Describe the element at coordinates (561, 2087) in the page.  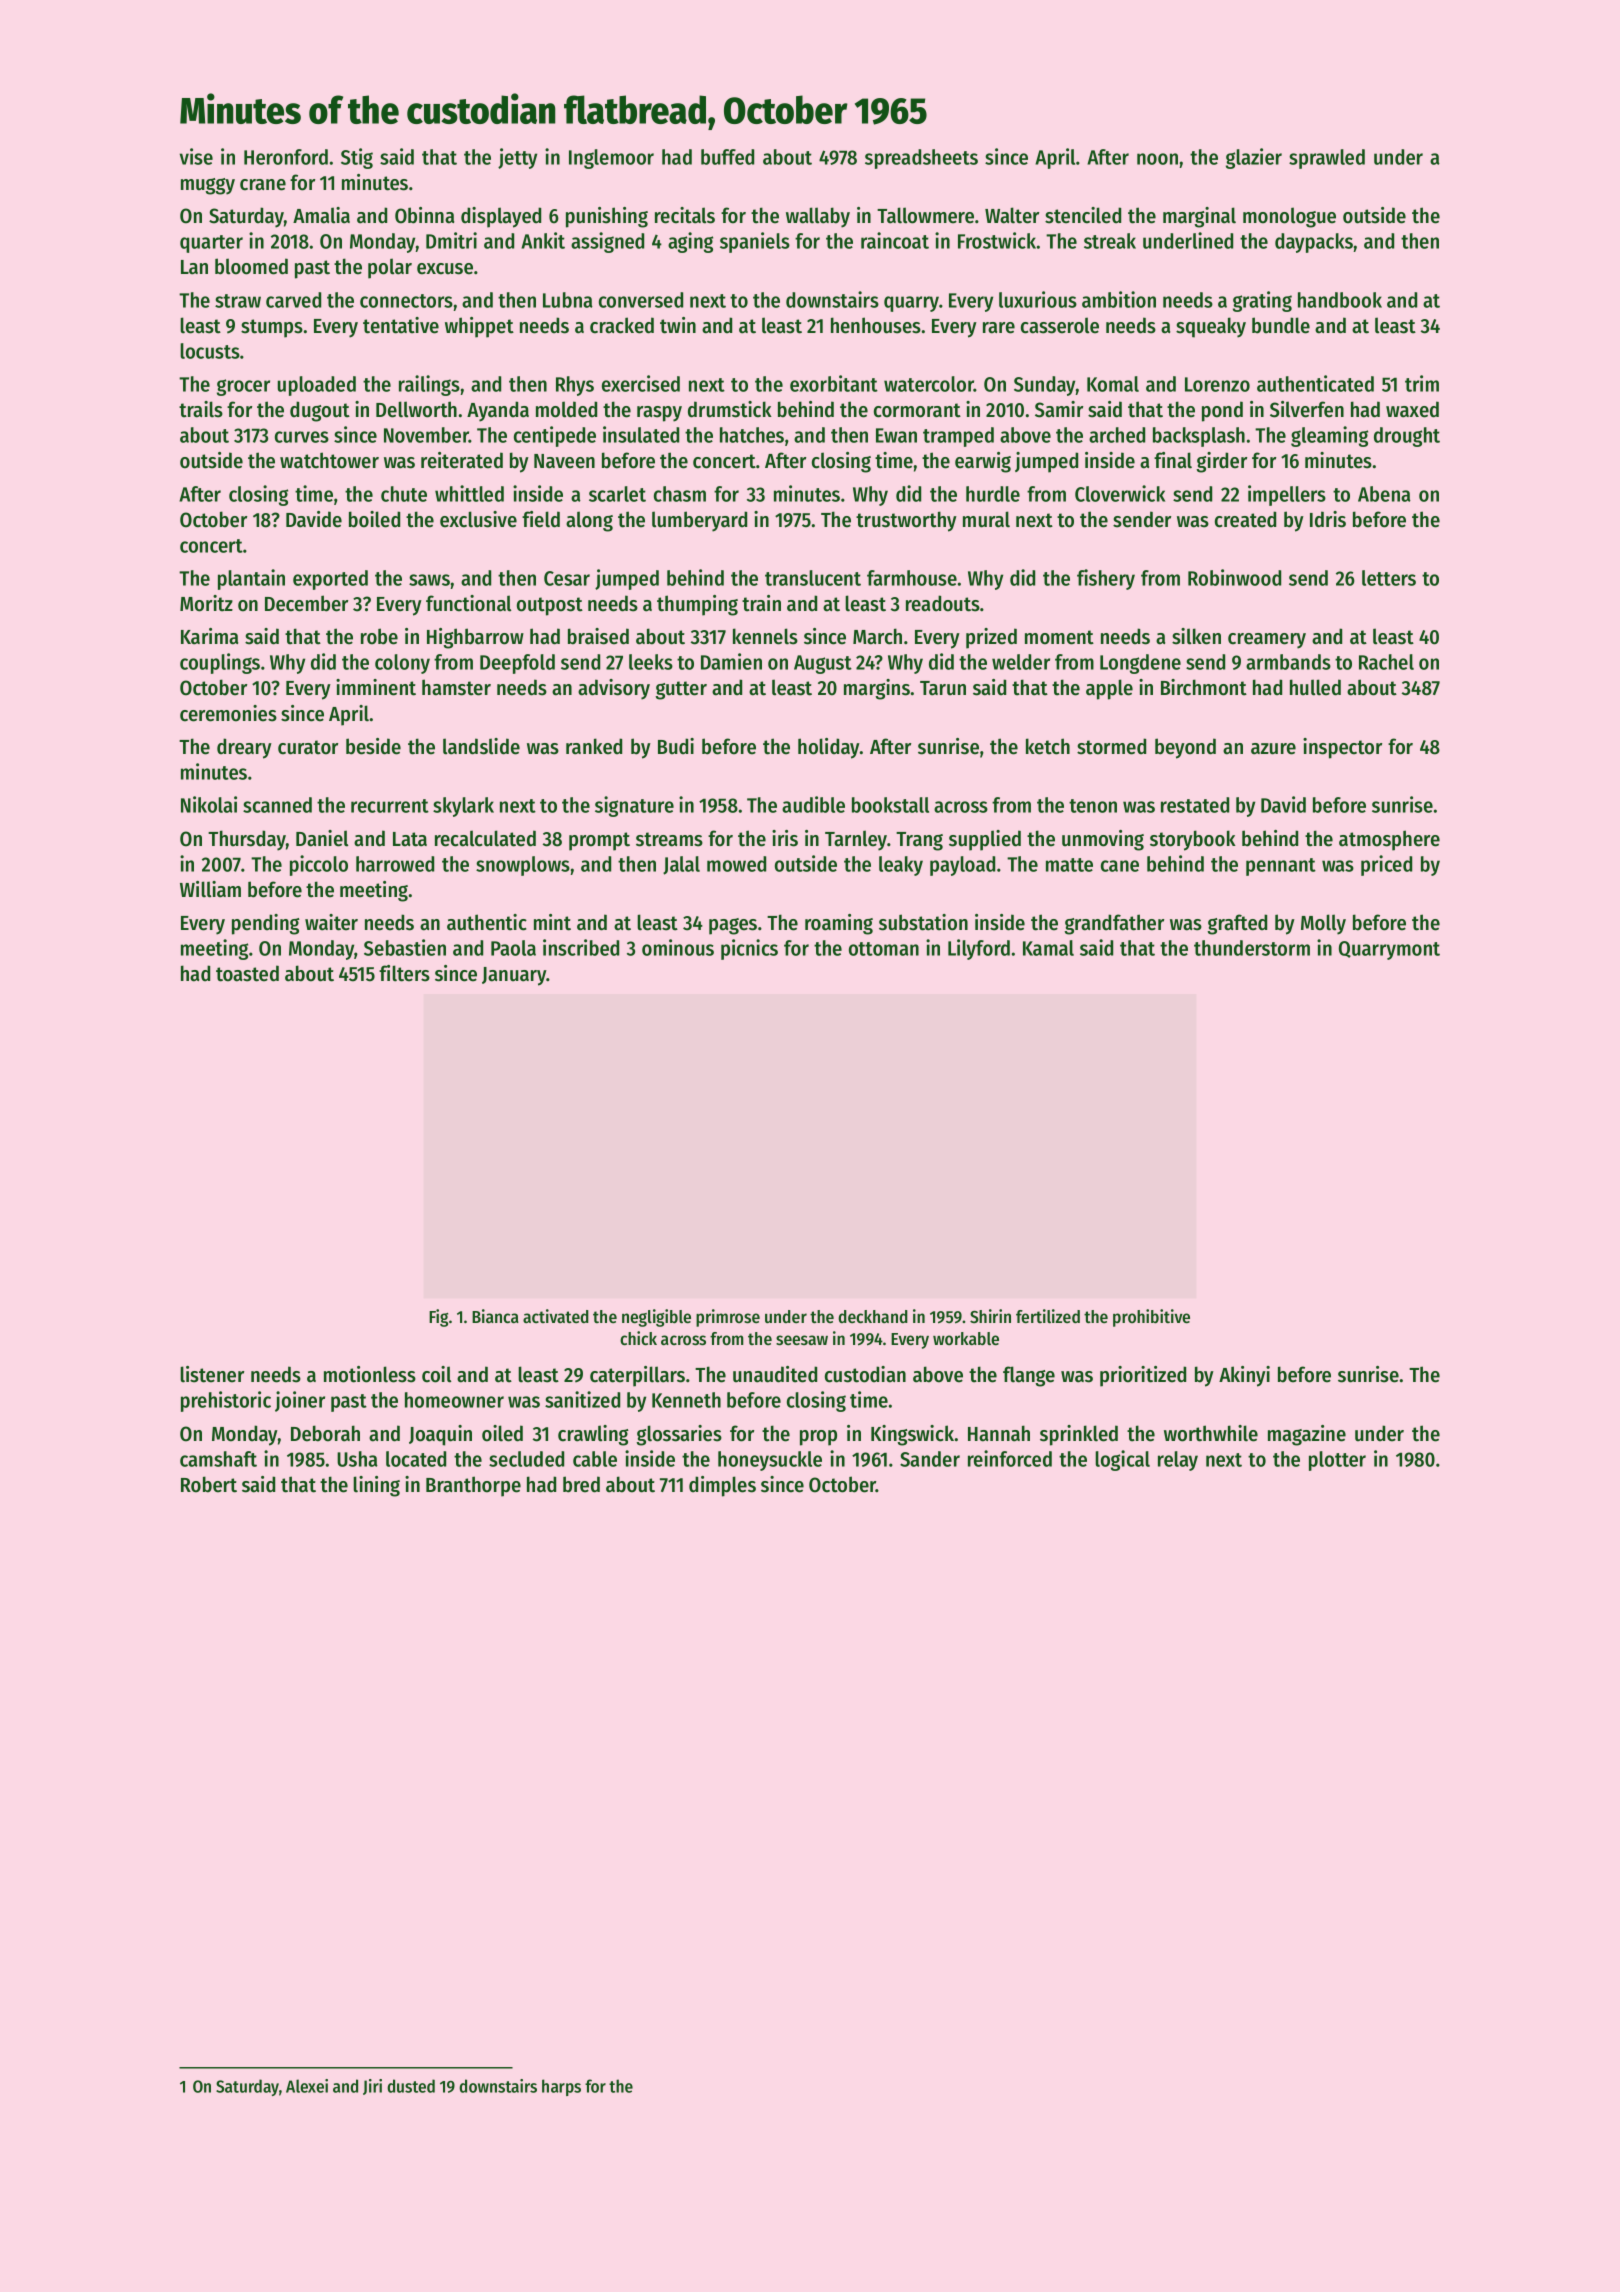
I see `harps` at that location.
